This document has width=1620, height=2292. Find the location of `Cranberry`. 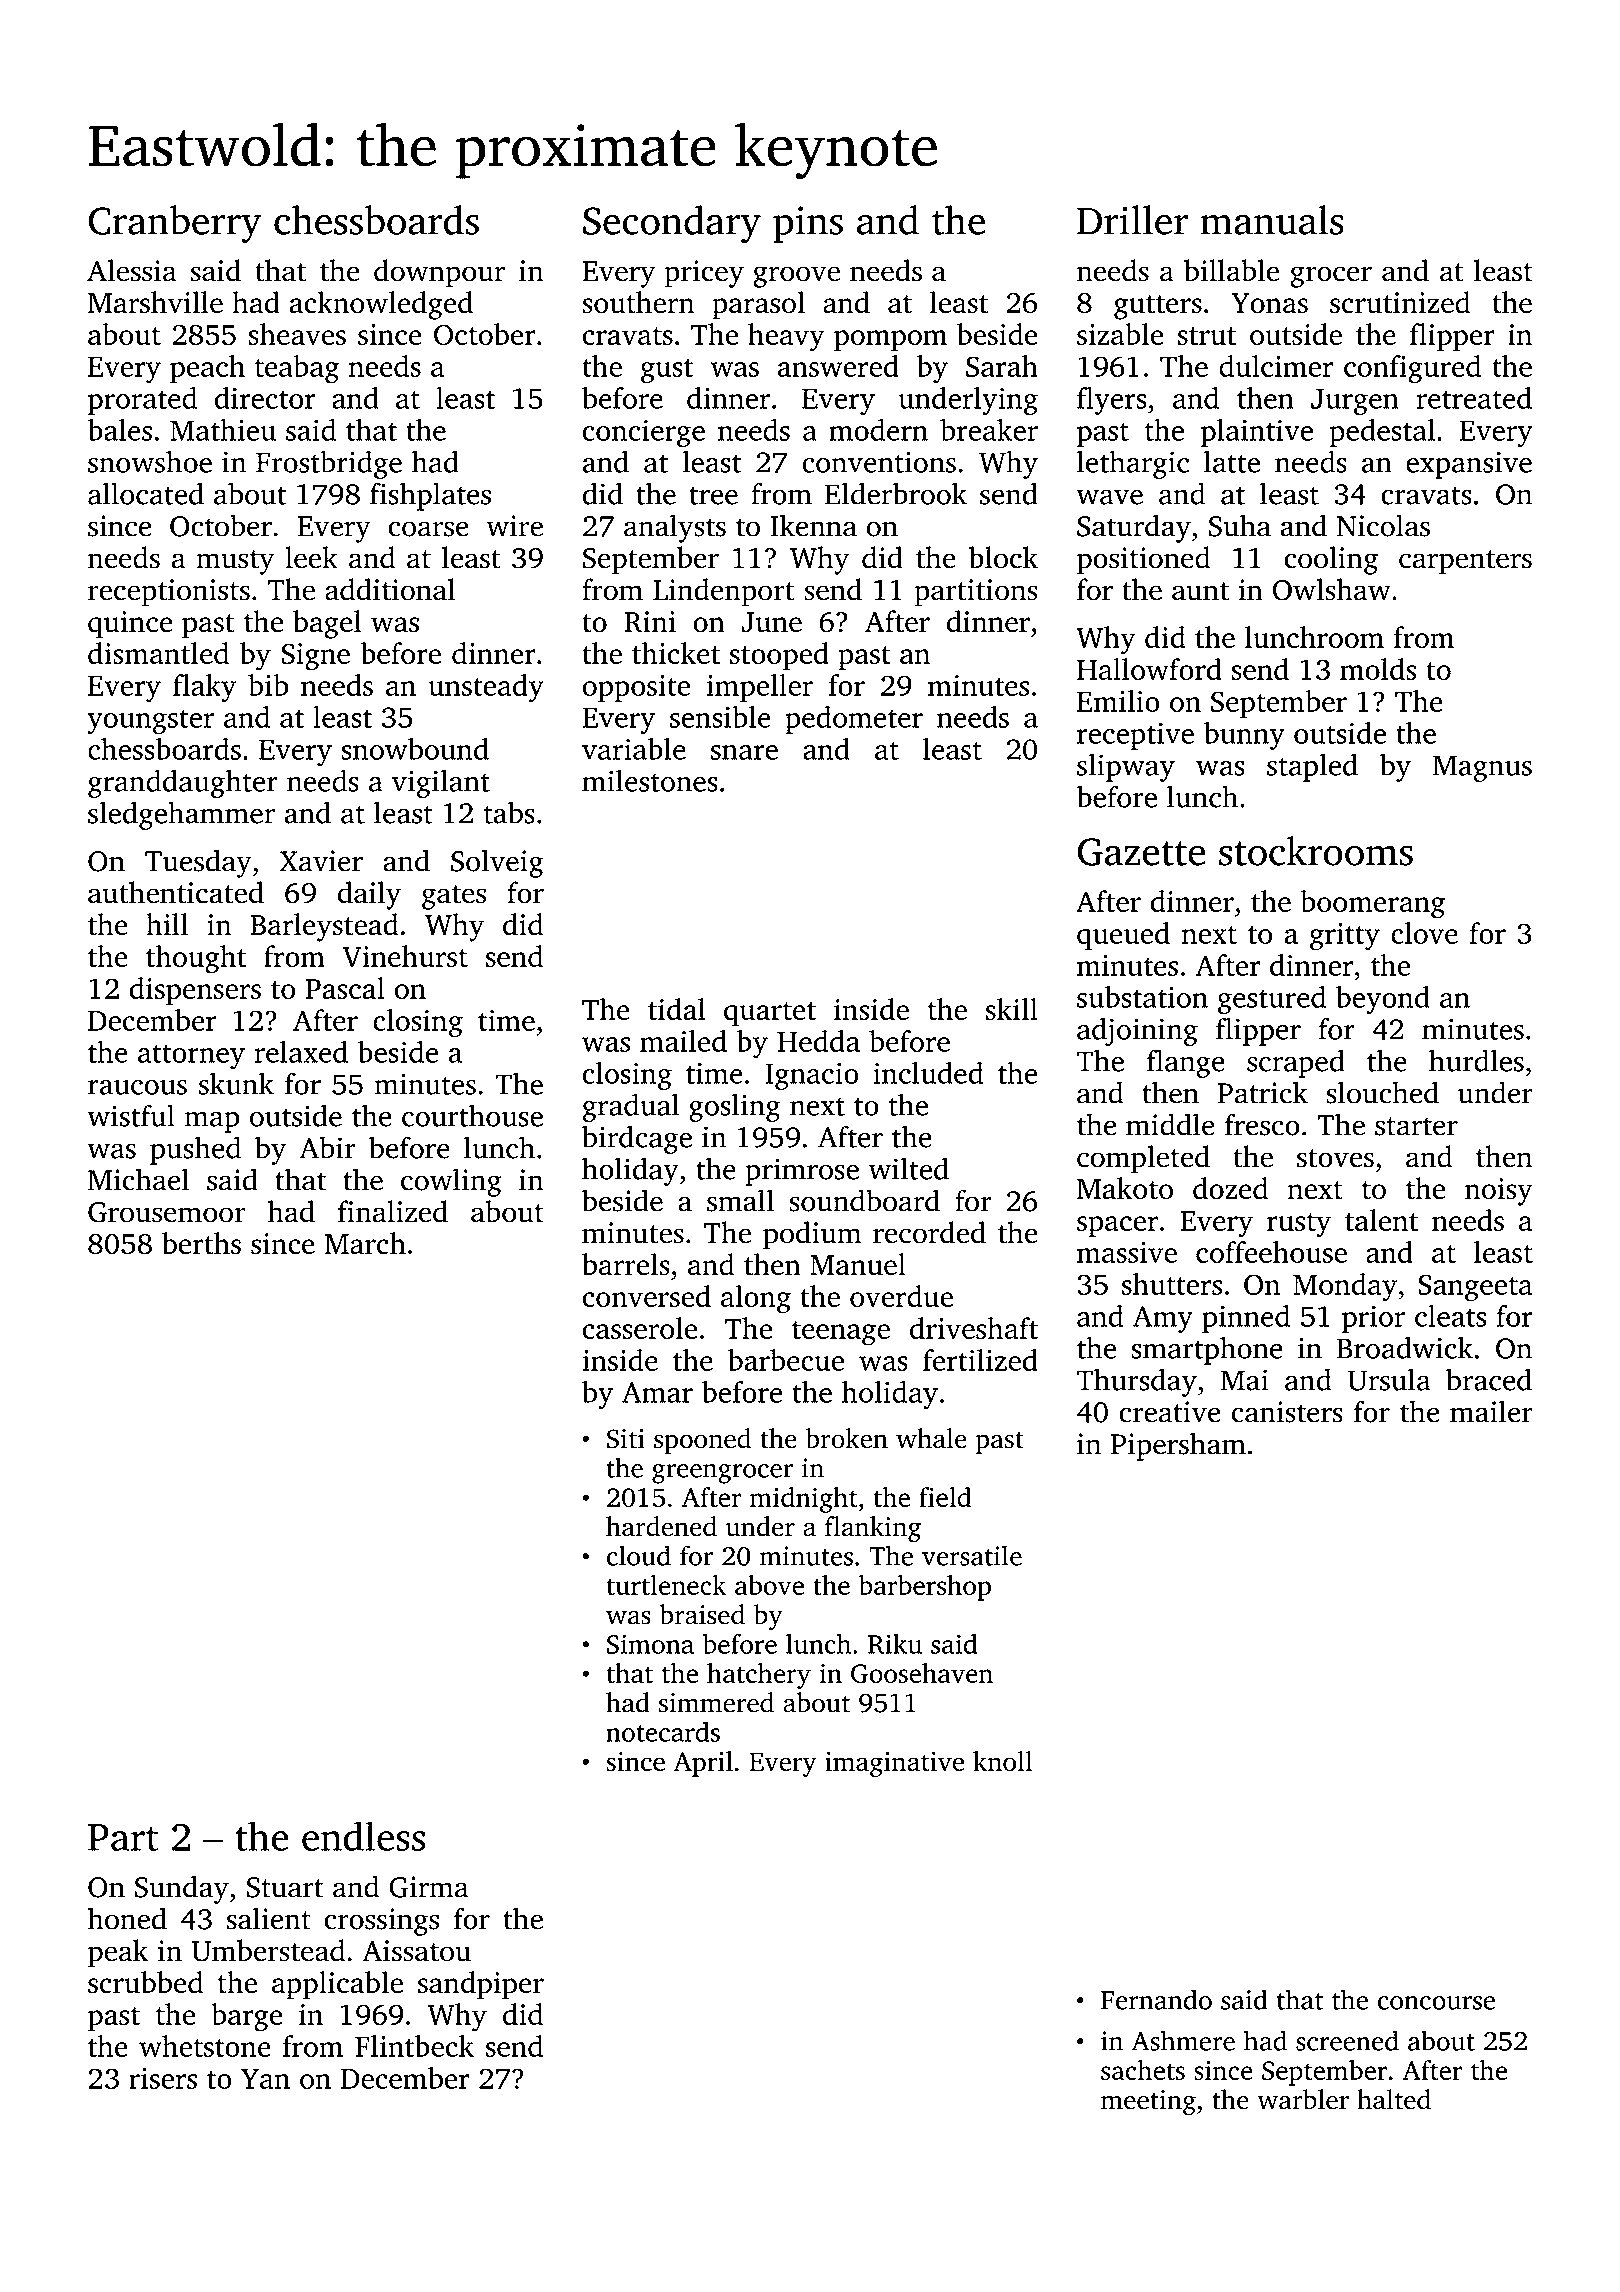

Cranberry is located at coordinates (175, 224).
